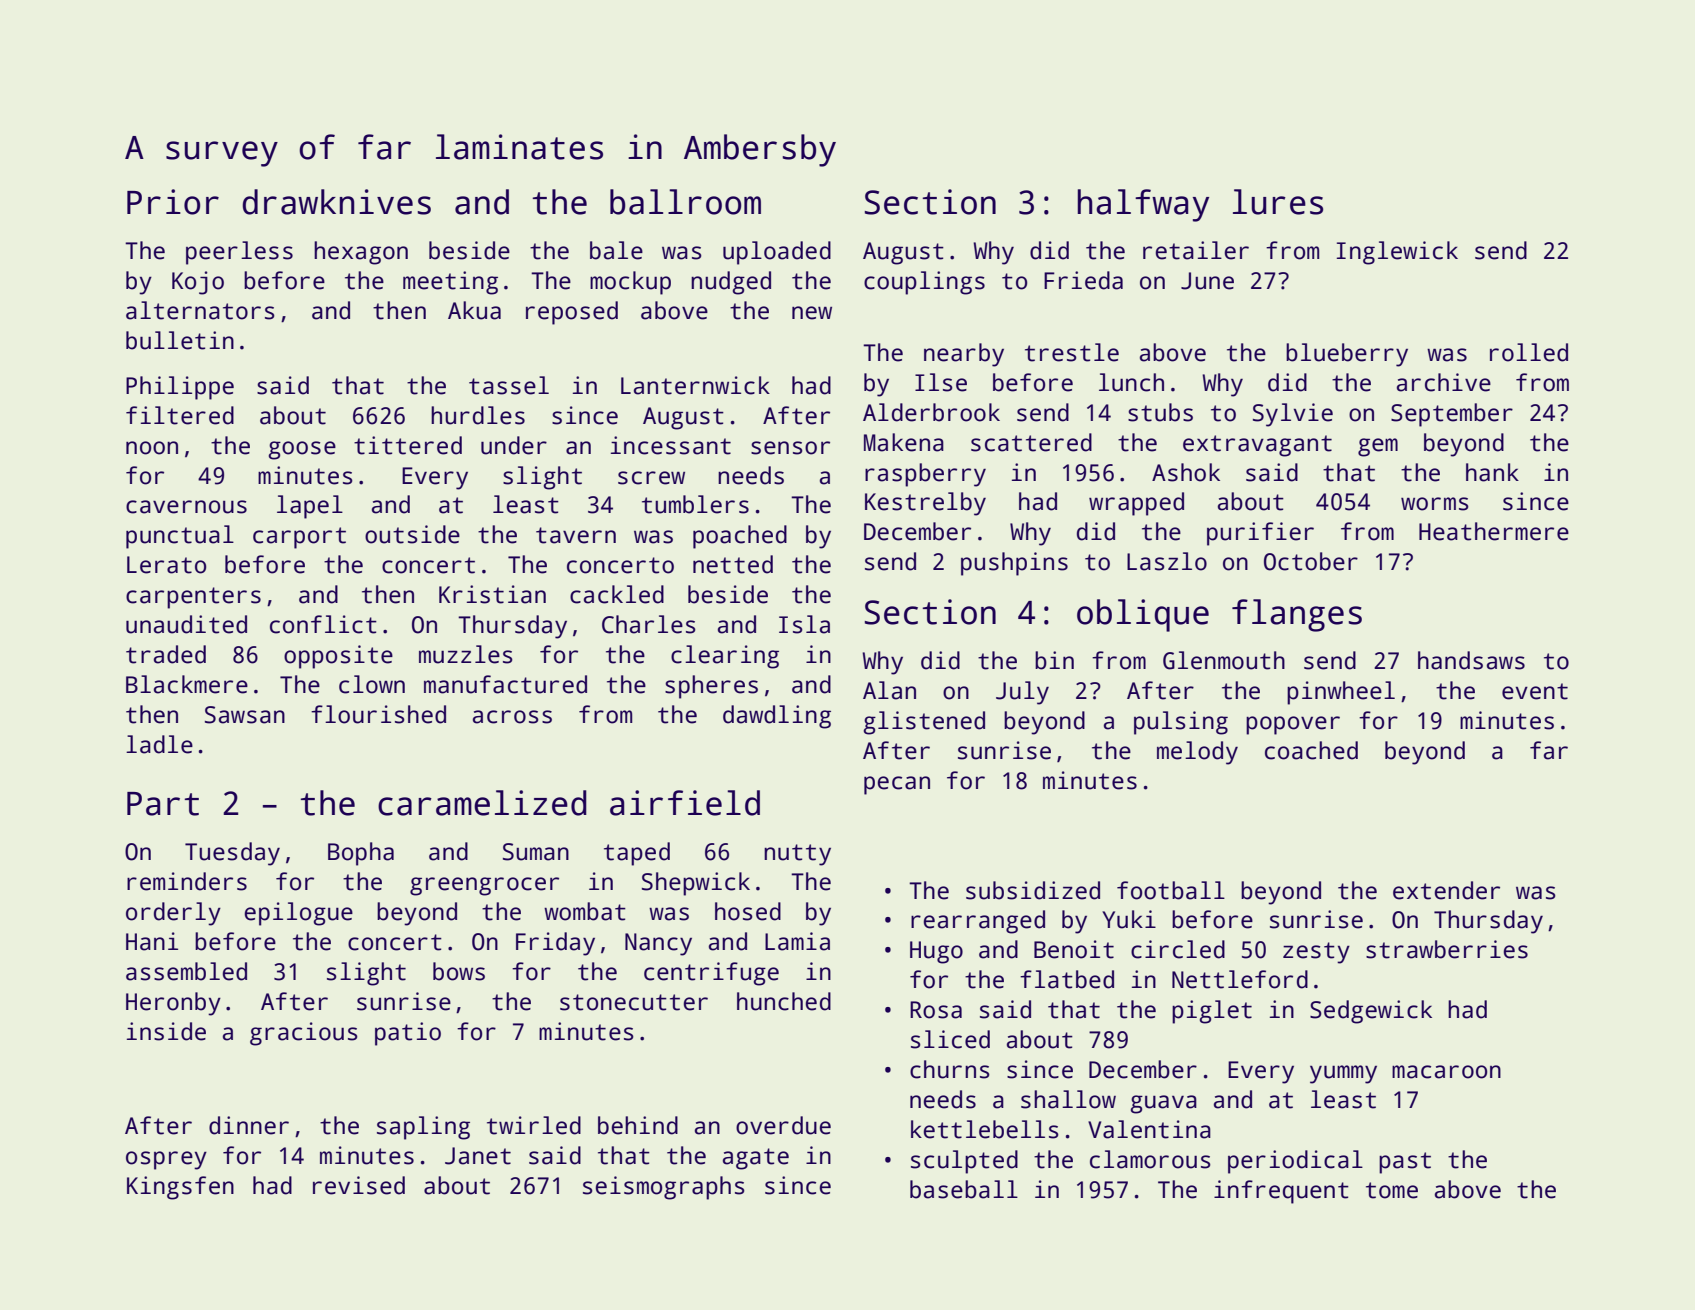 The height and width of the screenshot is (1310, 1695). Describe the element at coordinates (1446, 890) in the screenshot. I see `extender` at that location.
